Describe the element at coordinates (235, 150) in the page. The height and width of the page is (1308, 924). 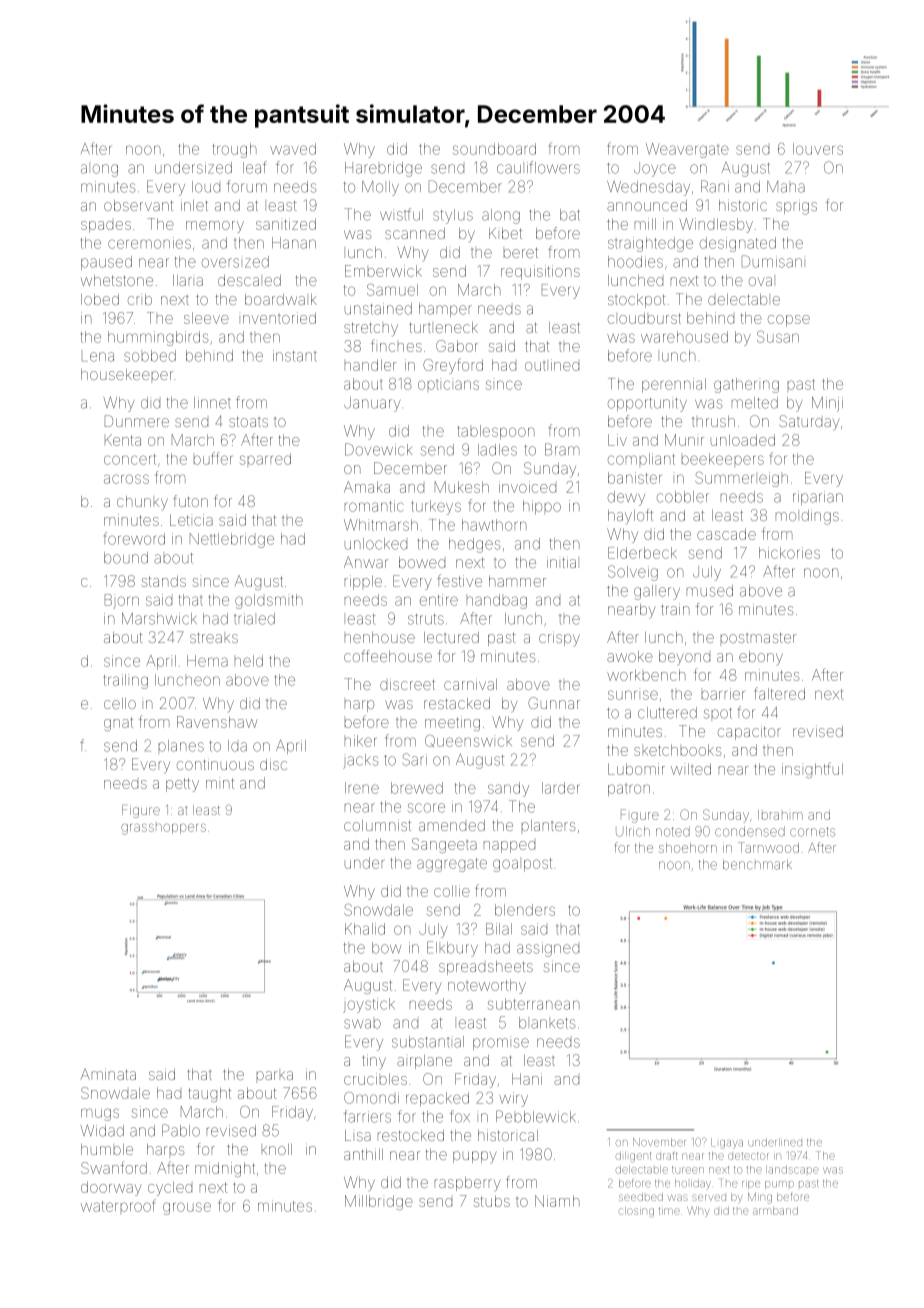
I see `trough` at that location.
